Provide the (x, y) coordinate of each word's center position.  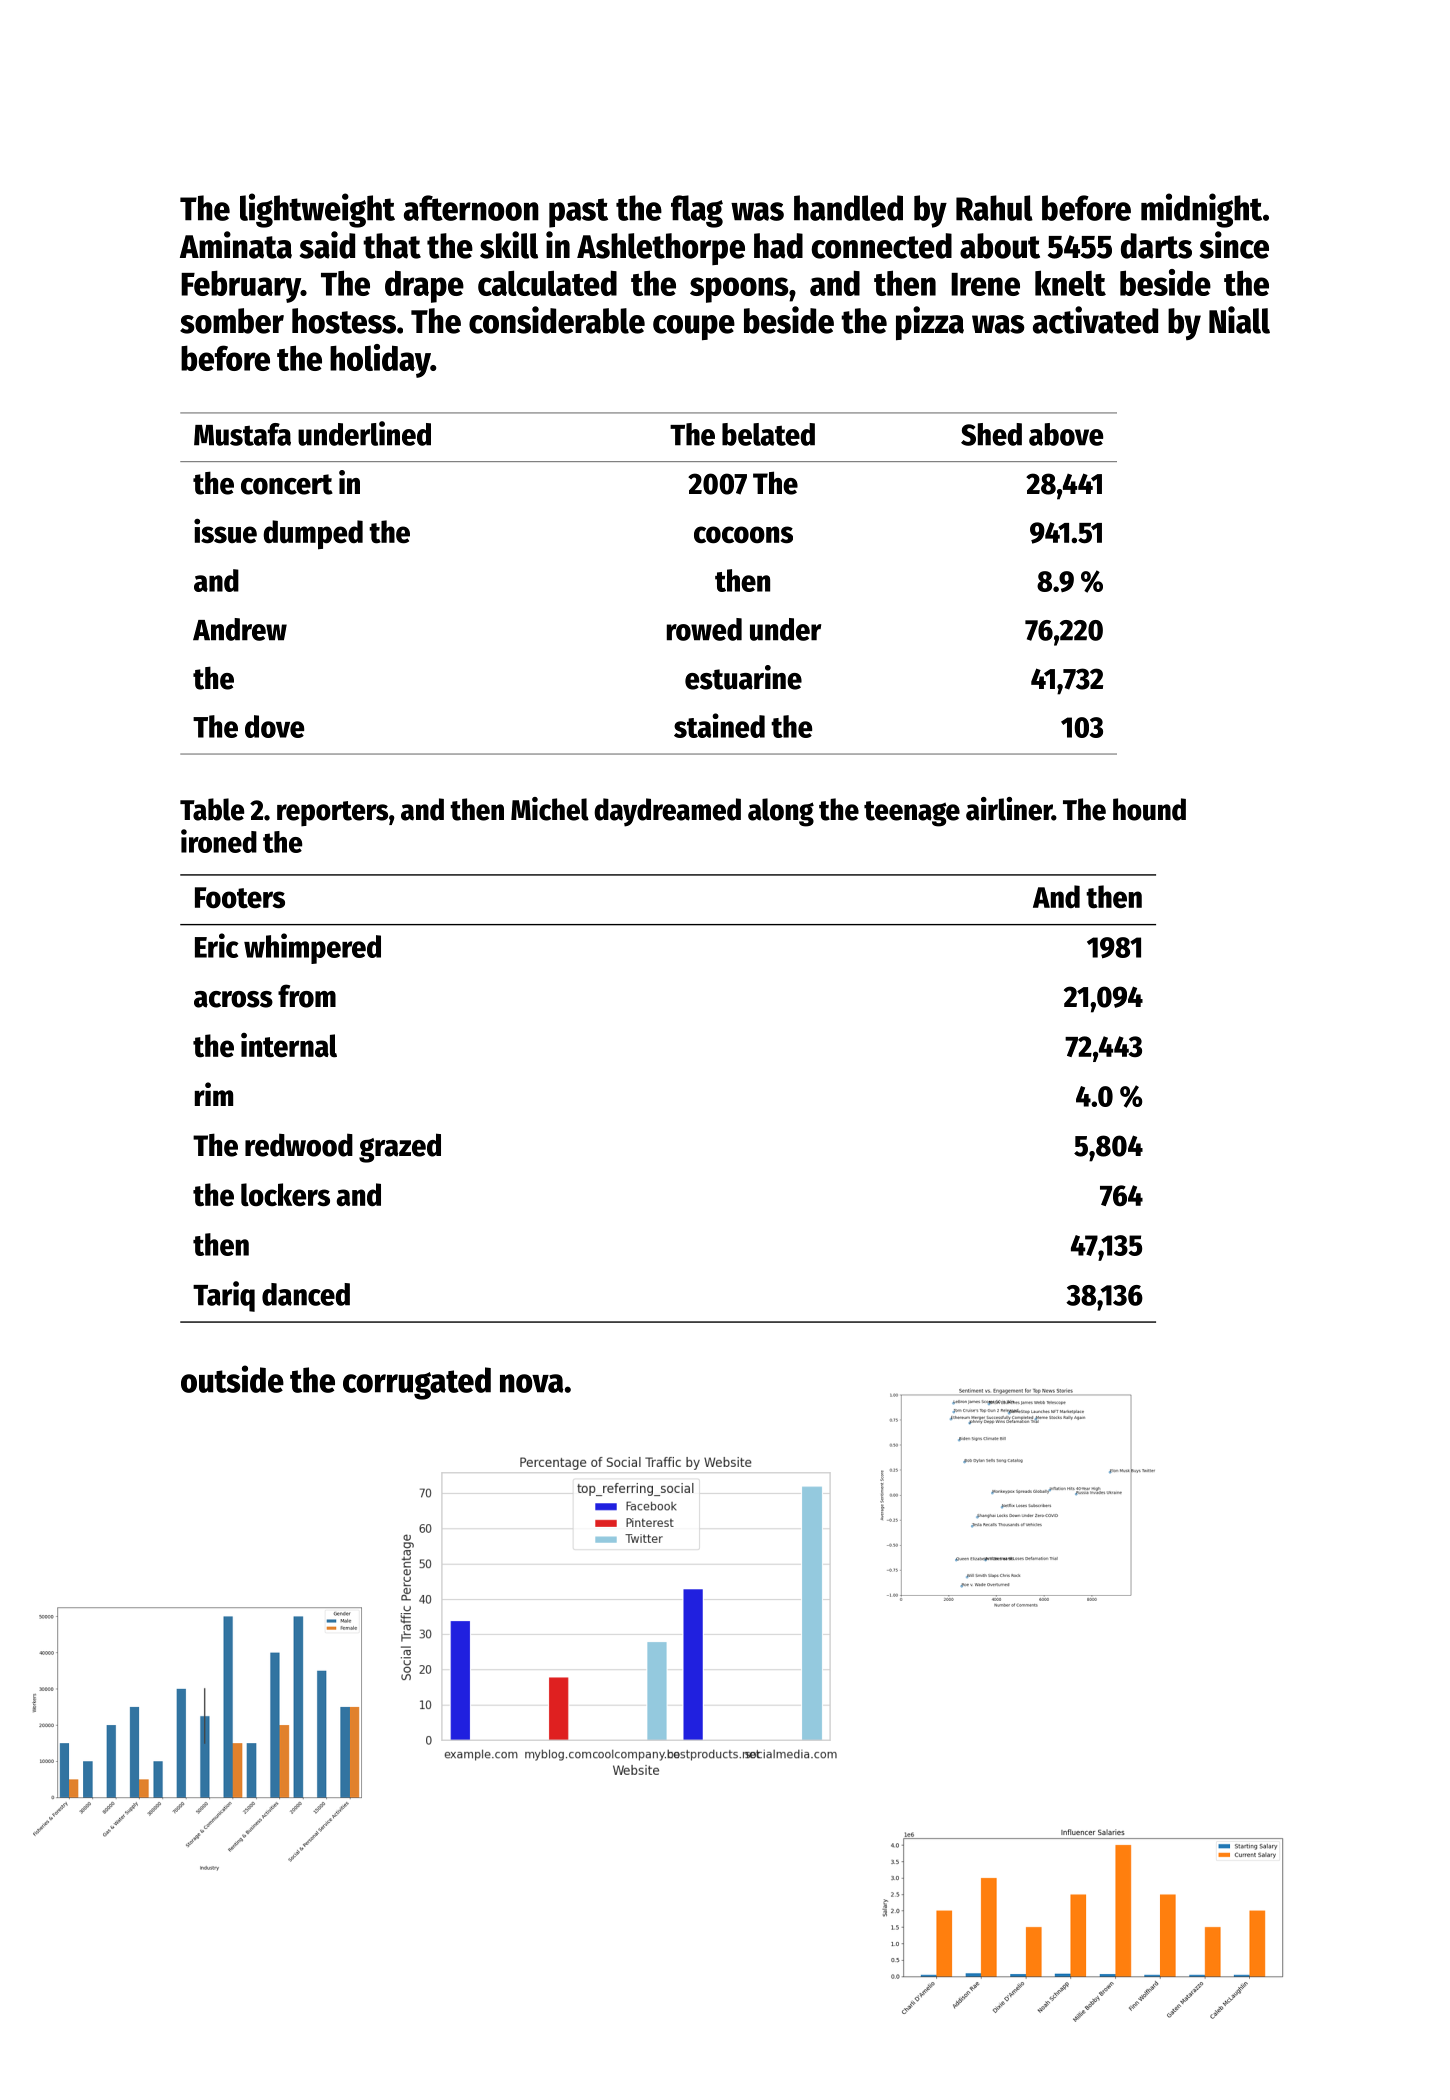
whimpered (312, 948)
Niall (1239, 320)
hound (1149, 809)
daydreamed (667, 812)
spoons (739, 290)
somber (232, 321)
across (233, 999)
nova (532, 1383)
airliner (1009, 809)
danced (306, 1294)
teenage (912, 814)
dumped (313, 535)
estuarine (743, 677)
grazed (400, 1148)
